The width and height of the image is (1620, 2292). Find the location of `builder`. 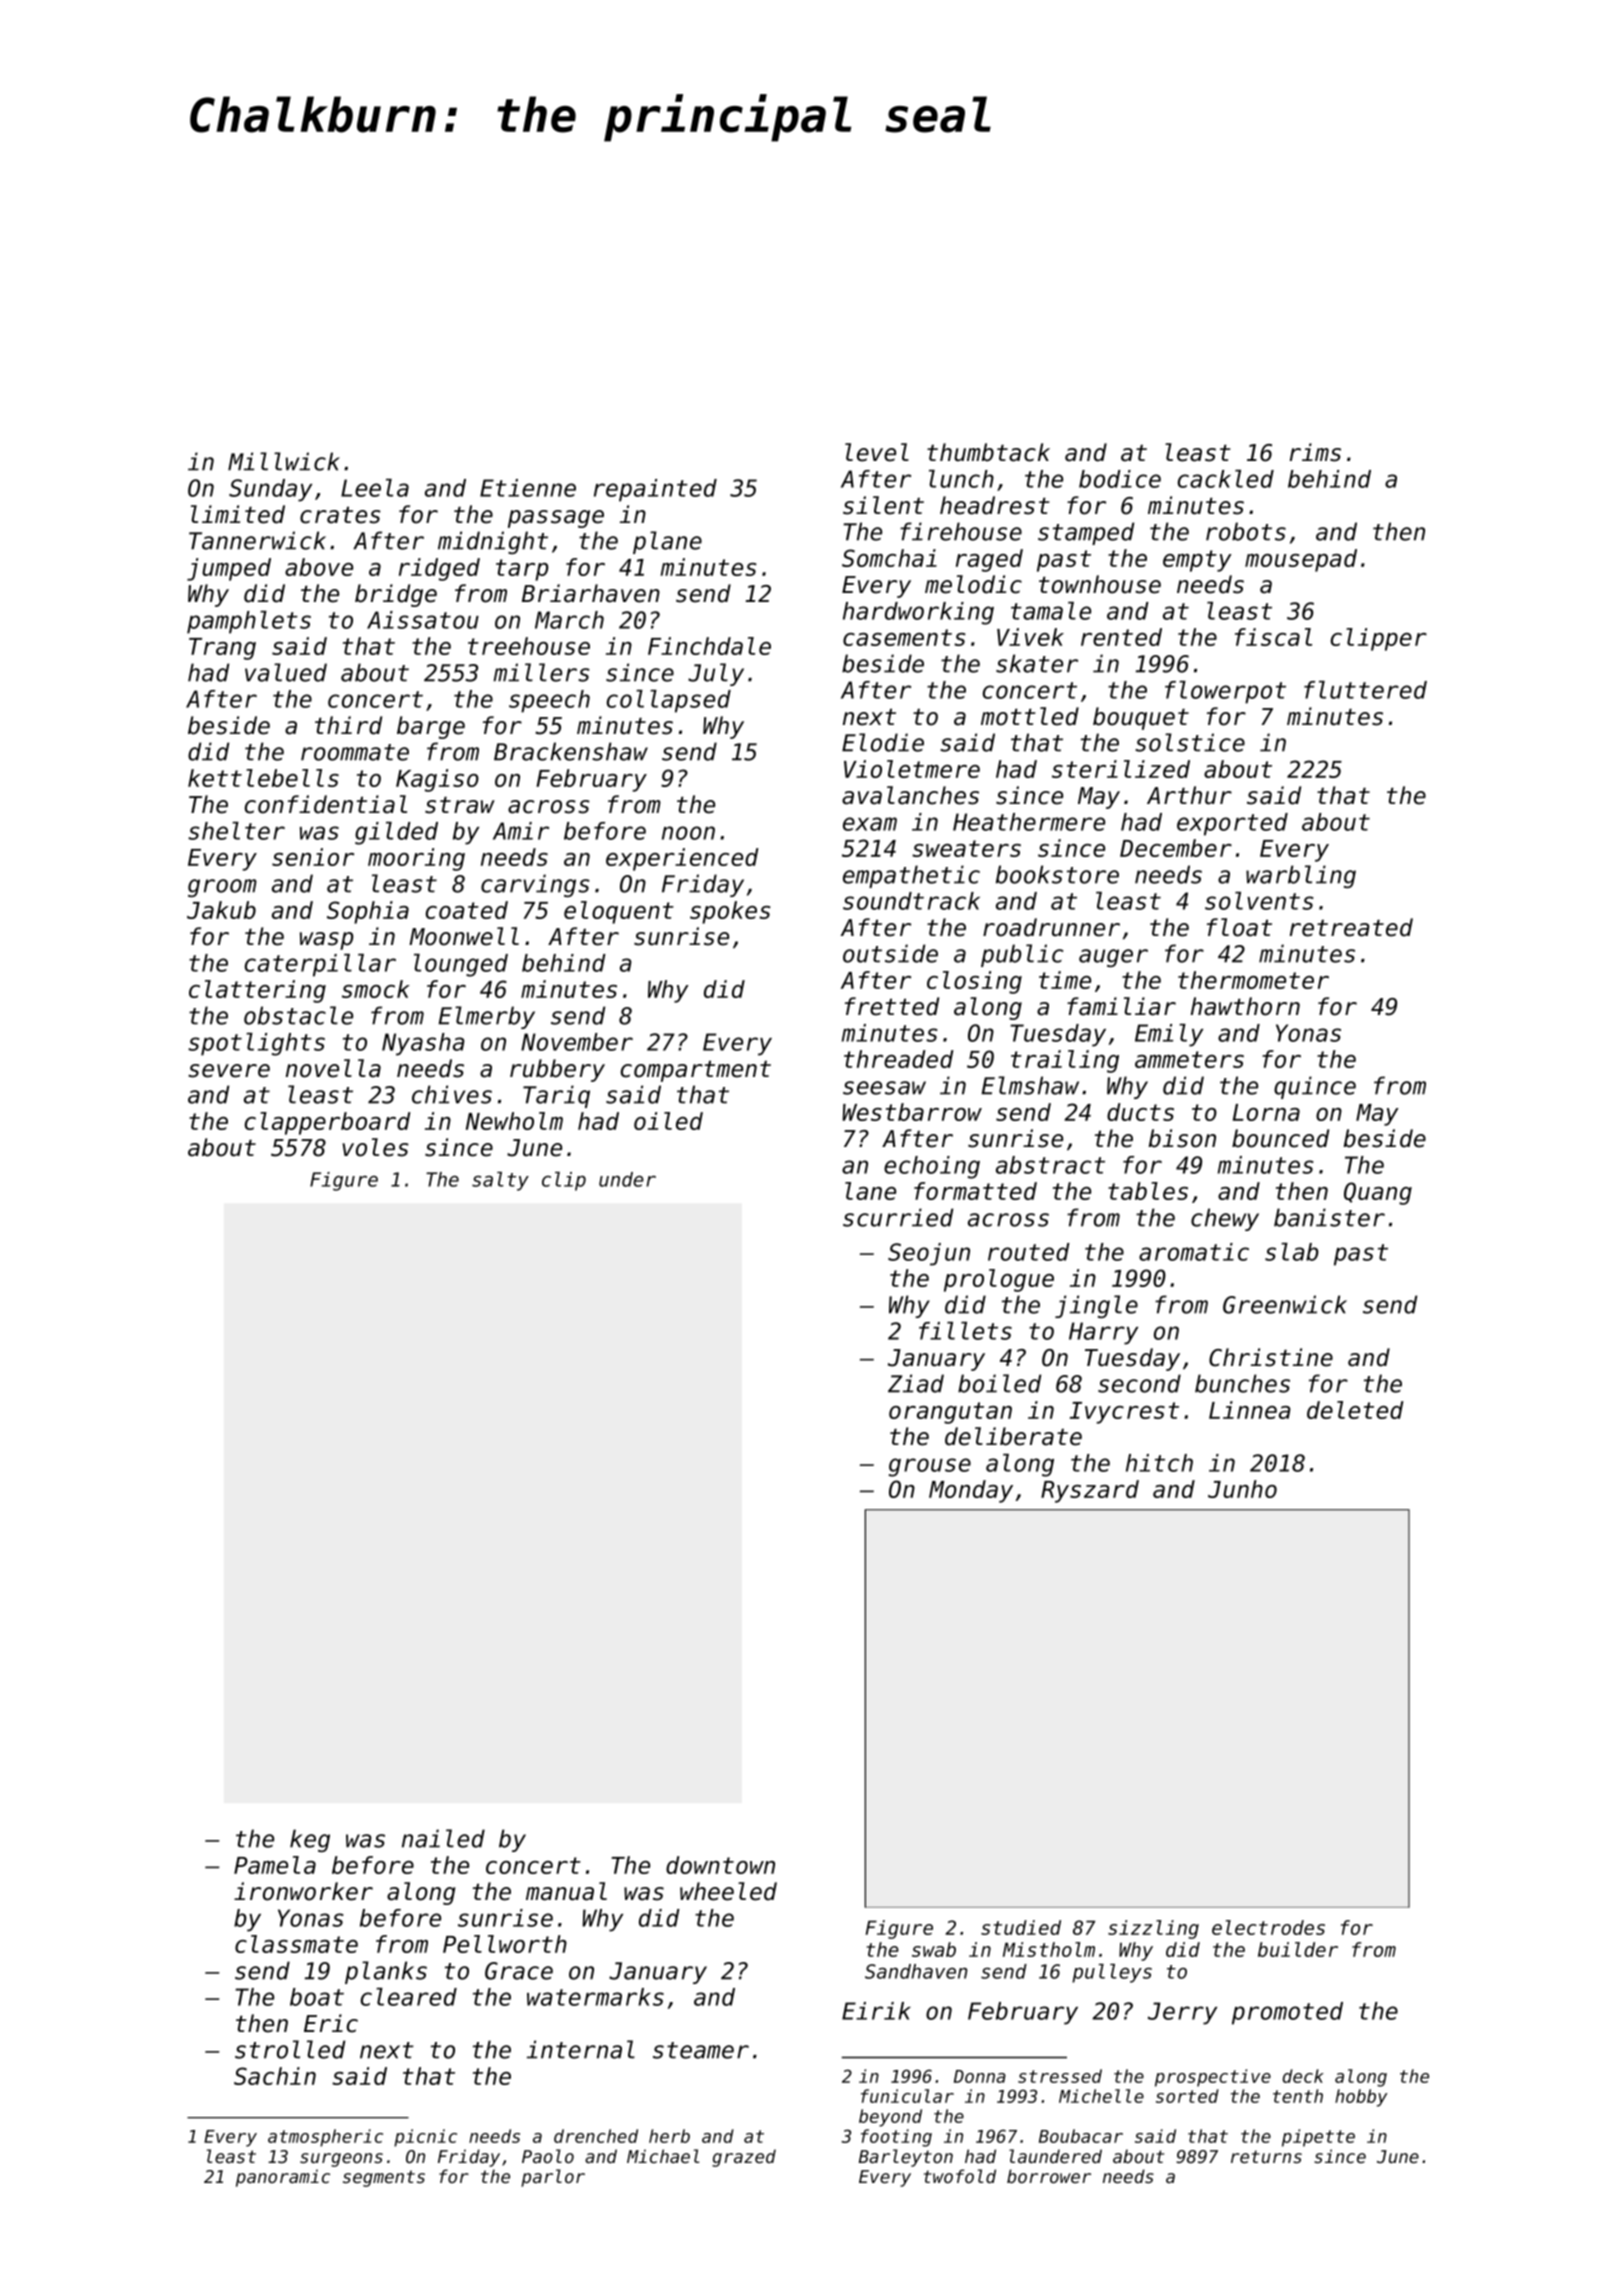

builder is located at coordinates (1298, 1949).
